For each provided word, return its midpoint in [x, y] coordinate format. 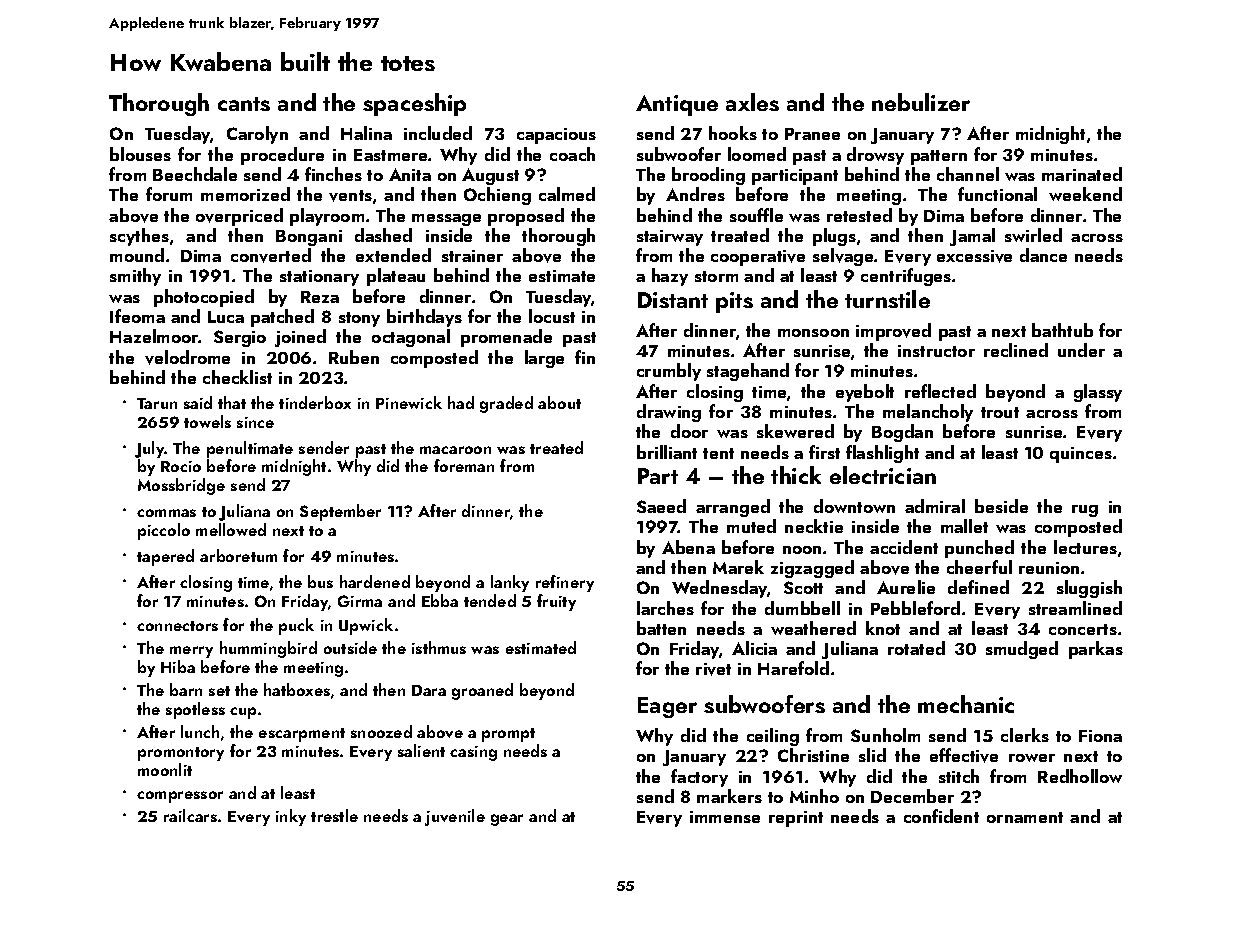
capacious [556, 136]
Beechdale [195, 174]
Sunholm [885, 735]
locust [552, 316]
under [1081, 350]
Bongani [309, 238]
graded [506, 404]
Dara [429, 690]
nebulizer [921, 102]
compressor [180, 797]
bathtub [1062, 330]
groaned [482, 691]
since [255, 422]
